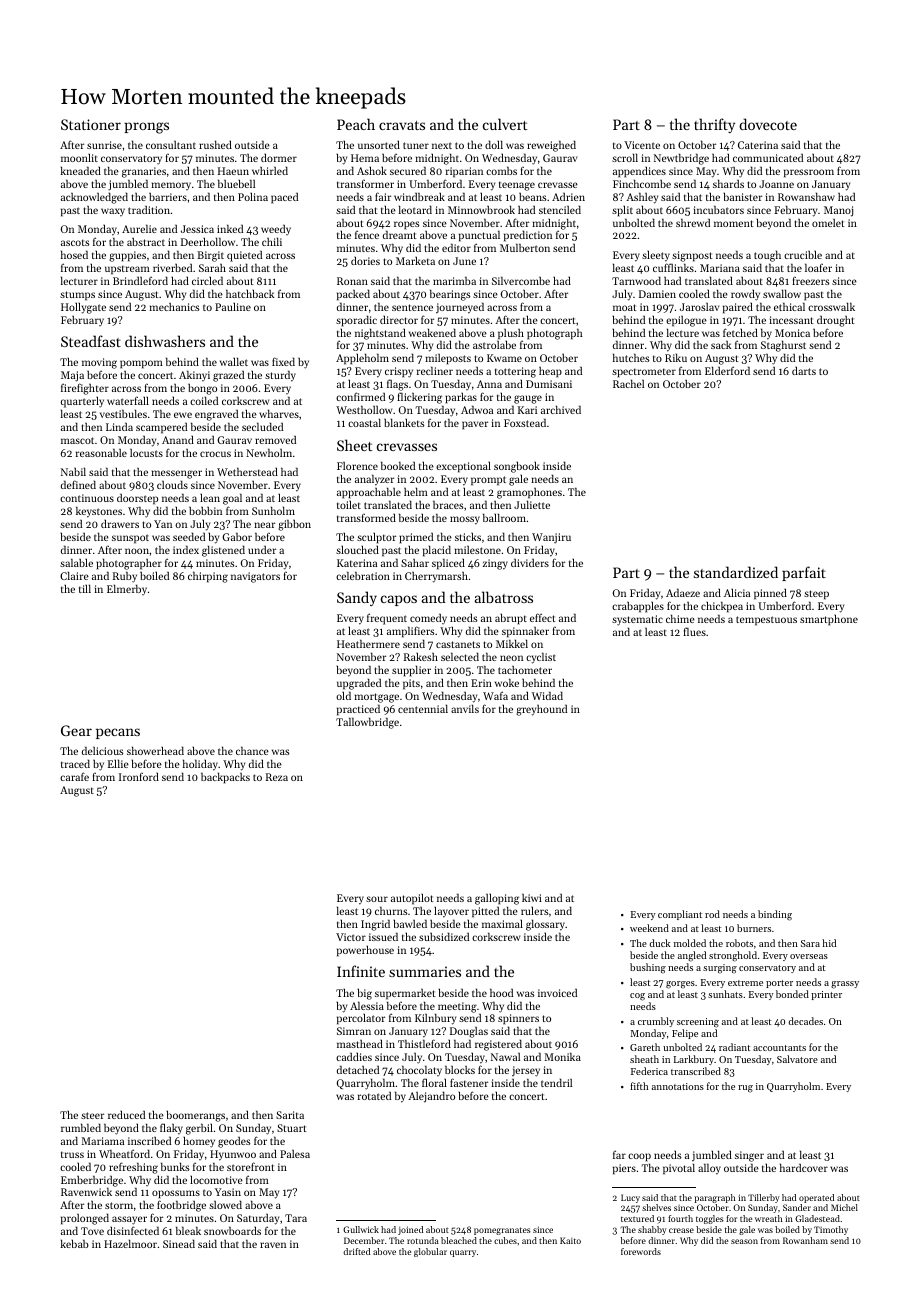 The width and height of the screenshot is (924, 1308). Describe the element at coordinates (783, 347) in the screenshot. I see `Staghurst` at that location.
